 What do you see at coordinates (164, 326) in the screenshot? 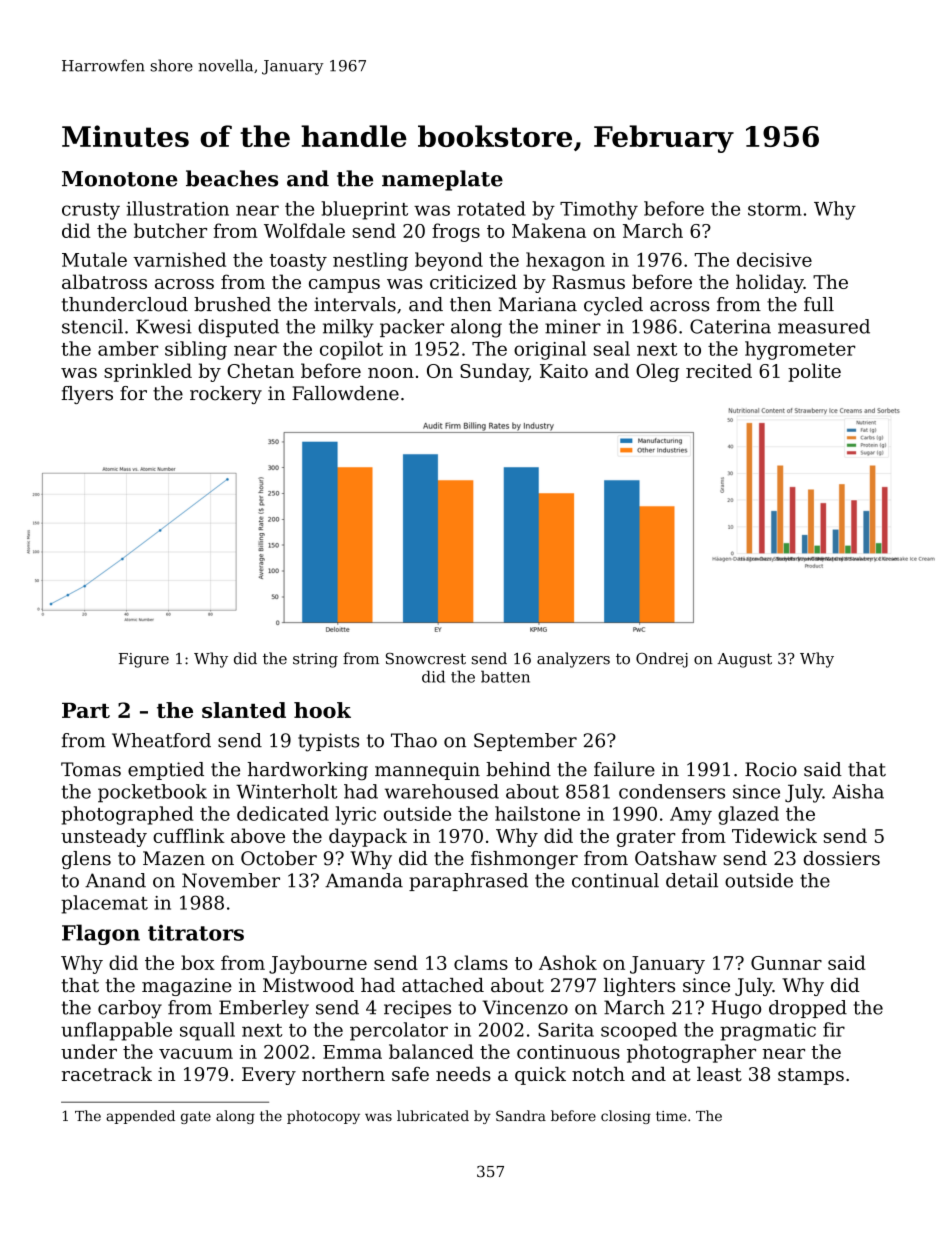
I see `Kwesi` at bounding box center [164, 326].
